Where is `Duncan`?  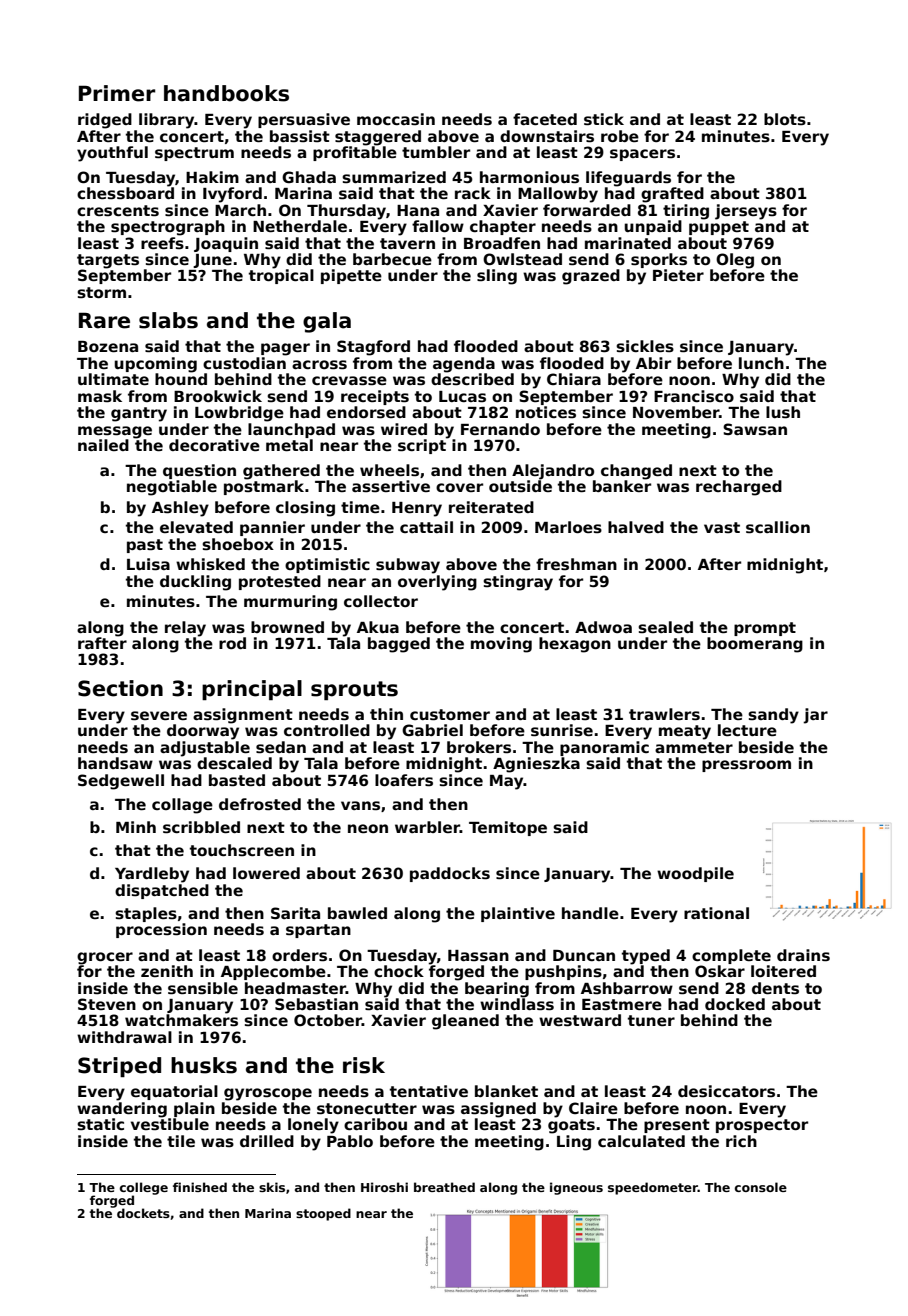
Duncan is located at coordinates (584, 955).
